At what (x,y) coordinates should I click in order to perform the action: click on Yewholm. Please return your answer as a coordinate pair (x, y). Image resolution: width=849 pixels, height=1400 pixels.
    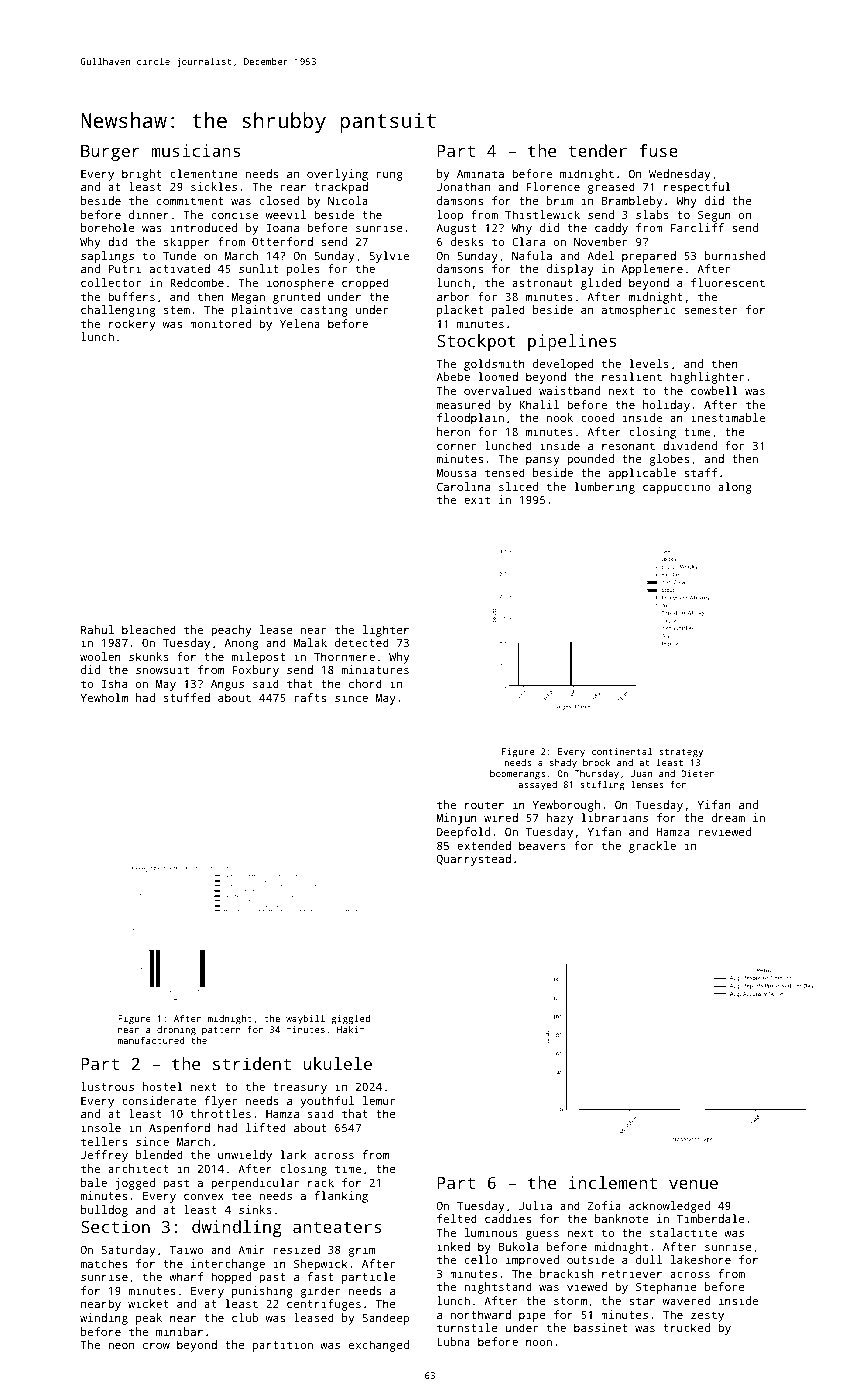
    Looking at the image, I should click on (104, 697).
